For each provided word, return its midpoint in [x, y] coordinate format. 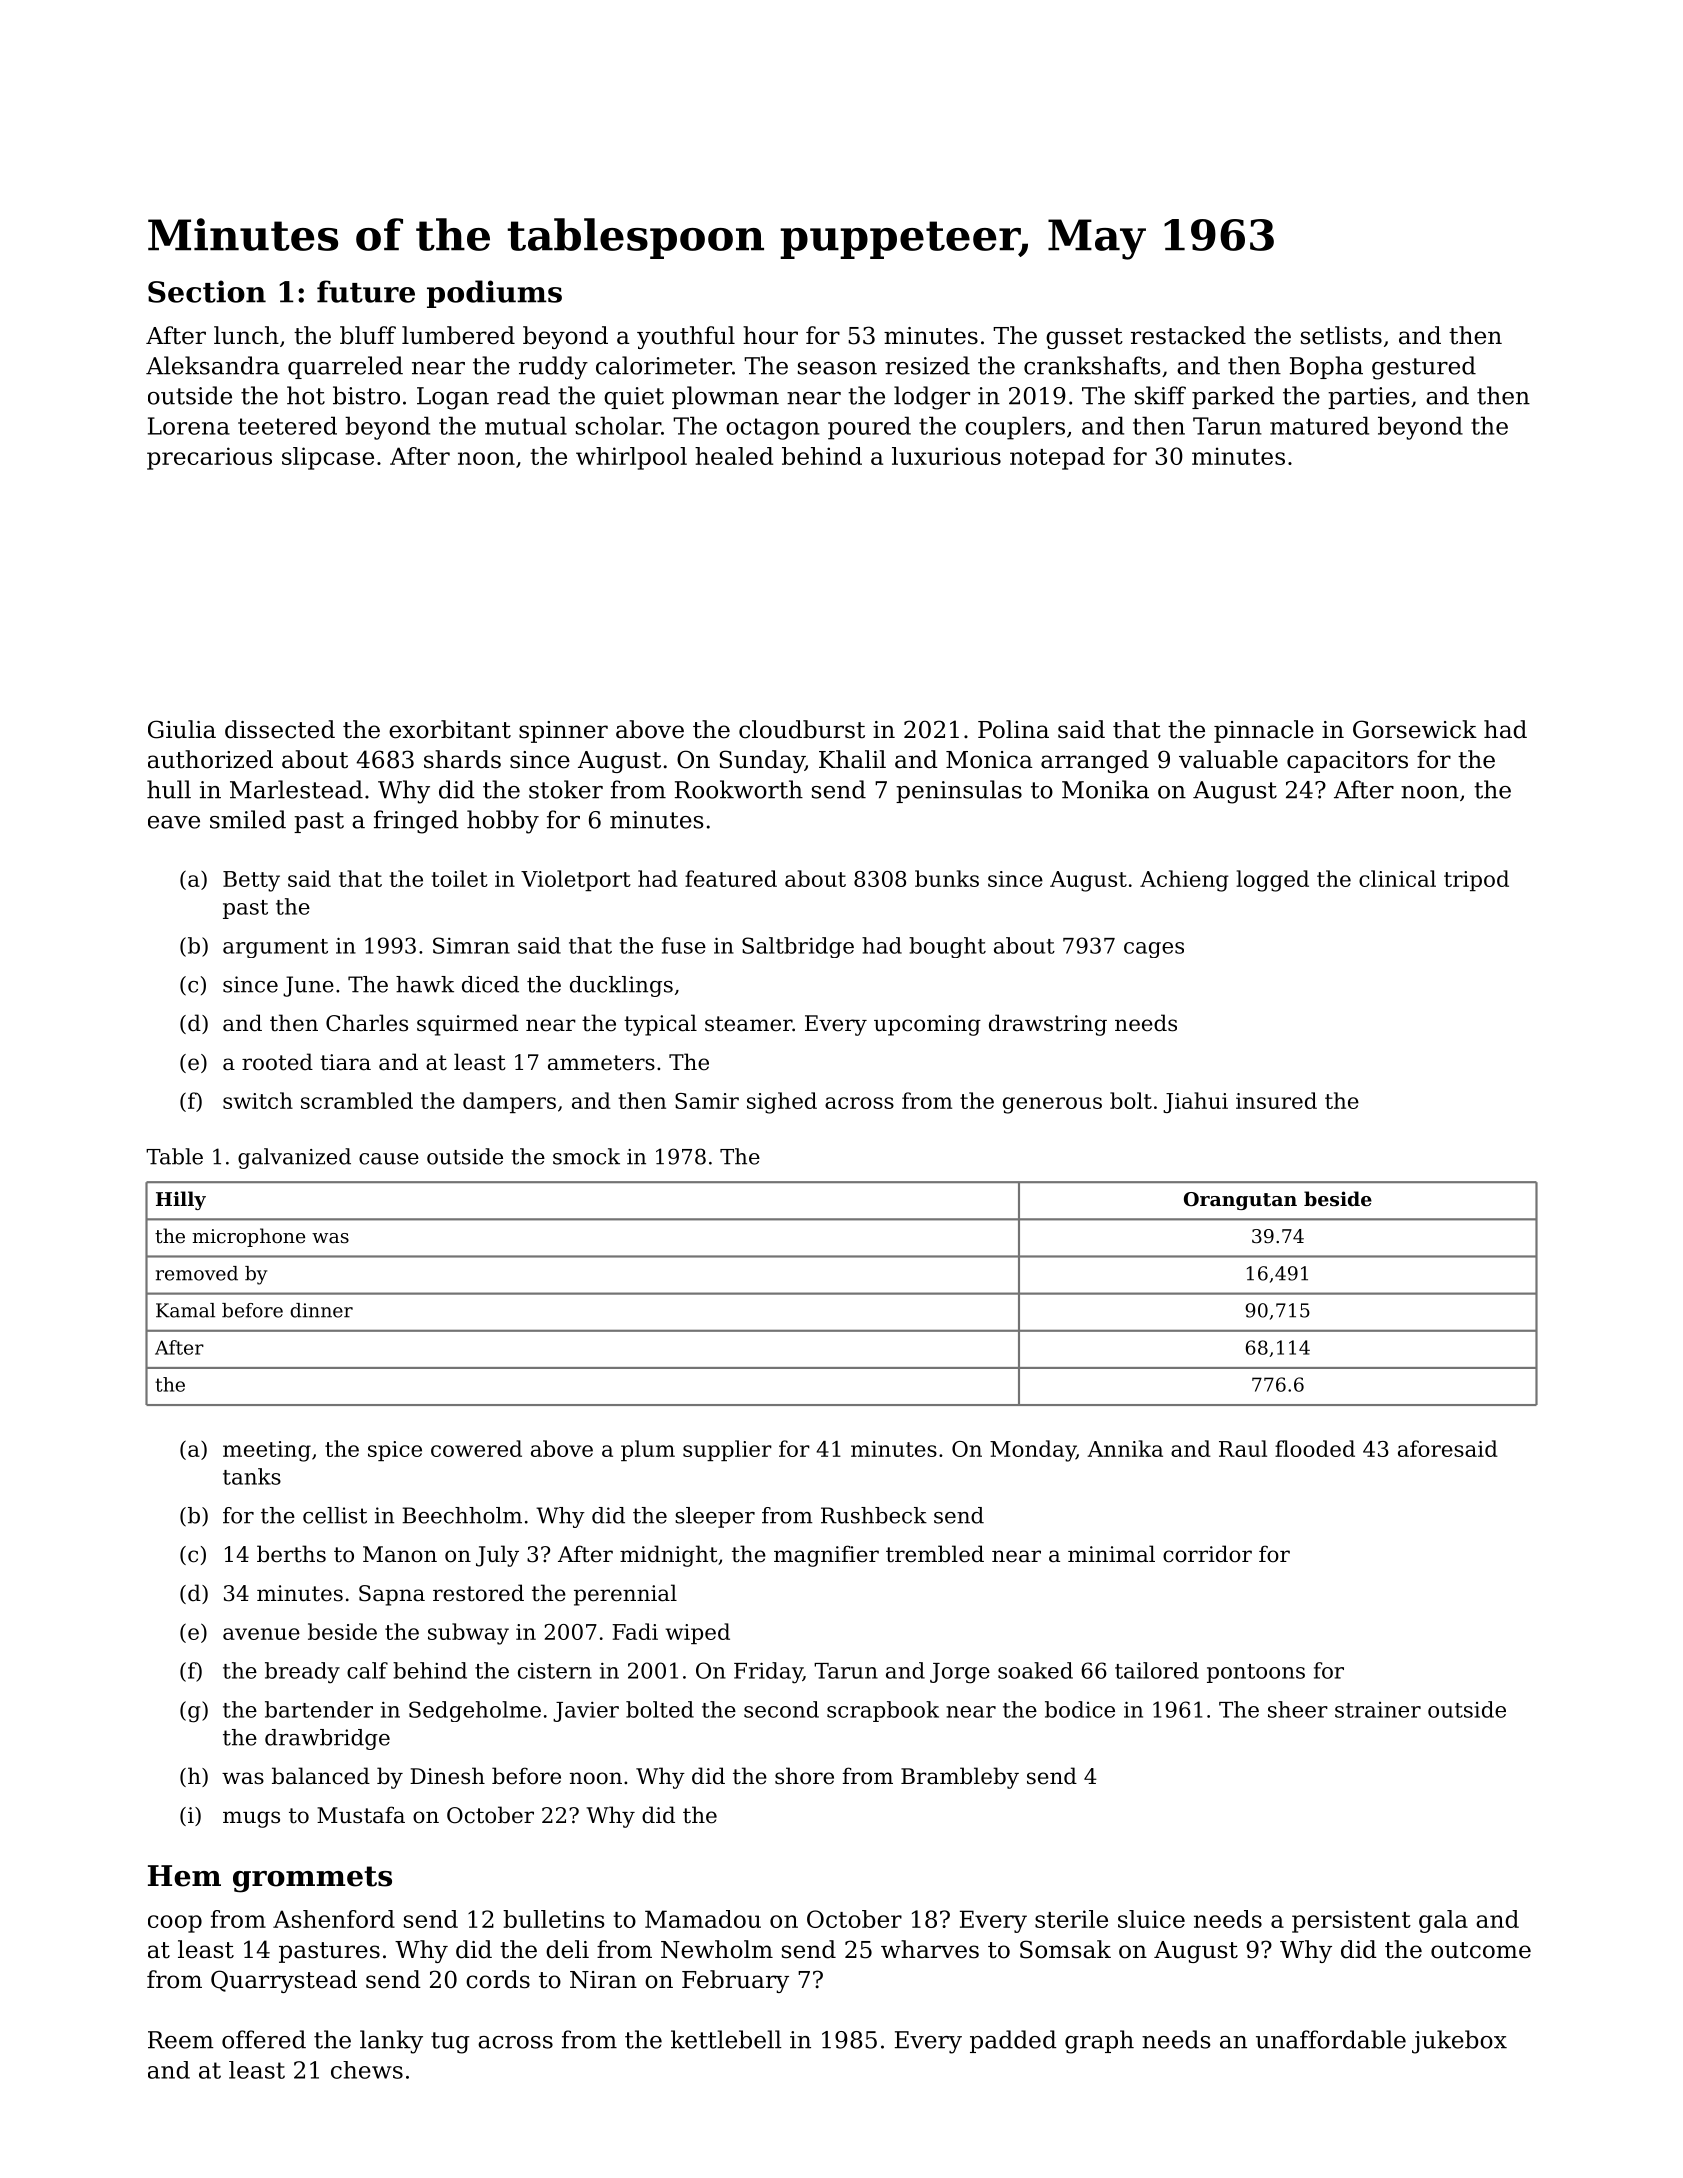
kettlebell [726, 2039]
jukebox [1459, 2042]
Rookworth [739, 789]
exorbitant [450, 729]
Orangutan [1240, 1201]
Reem [181, 2040]
